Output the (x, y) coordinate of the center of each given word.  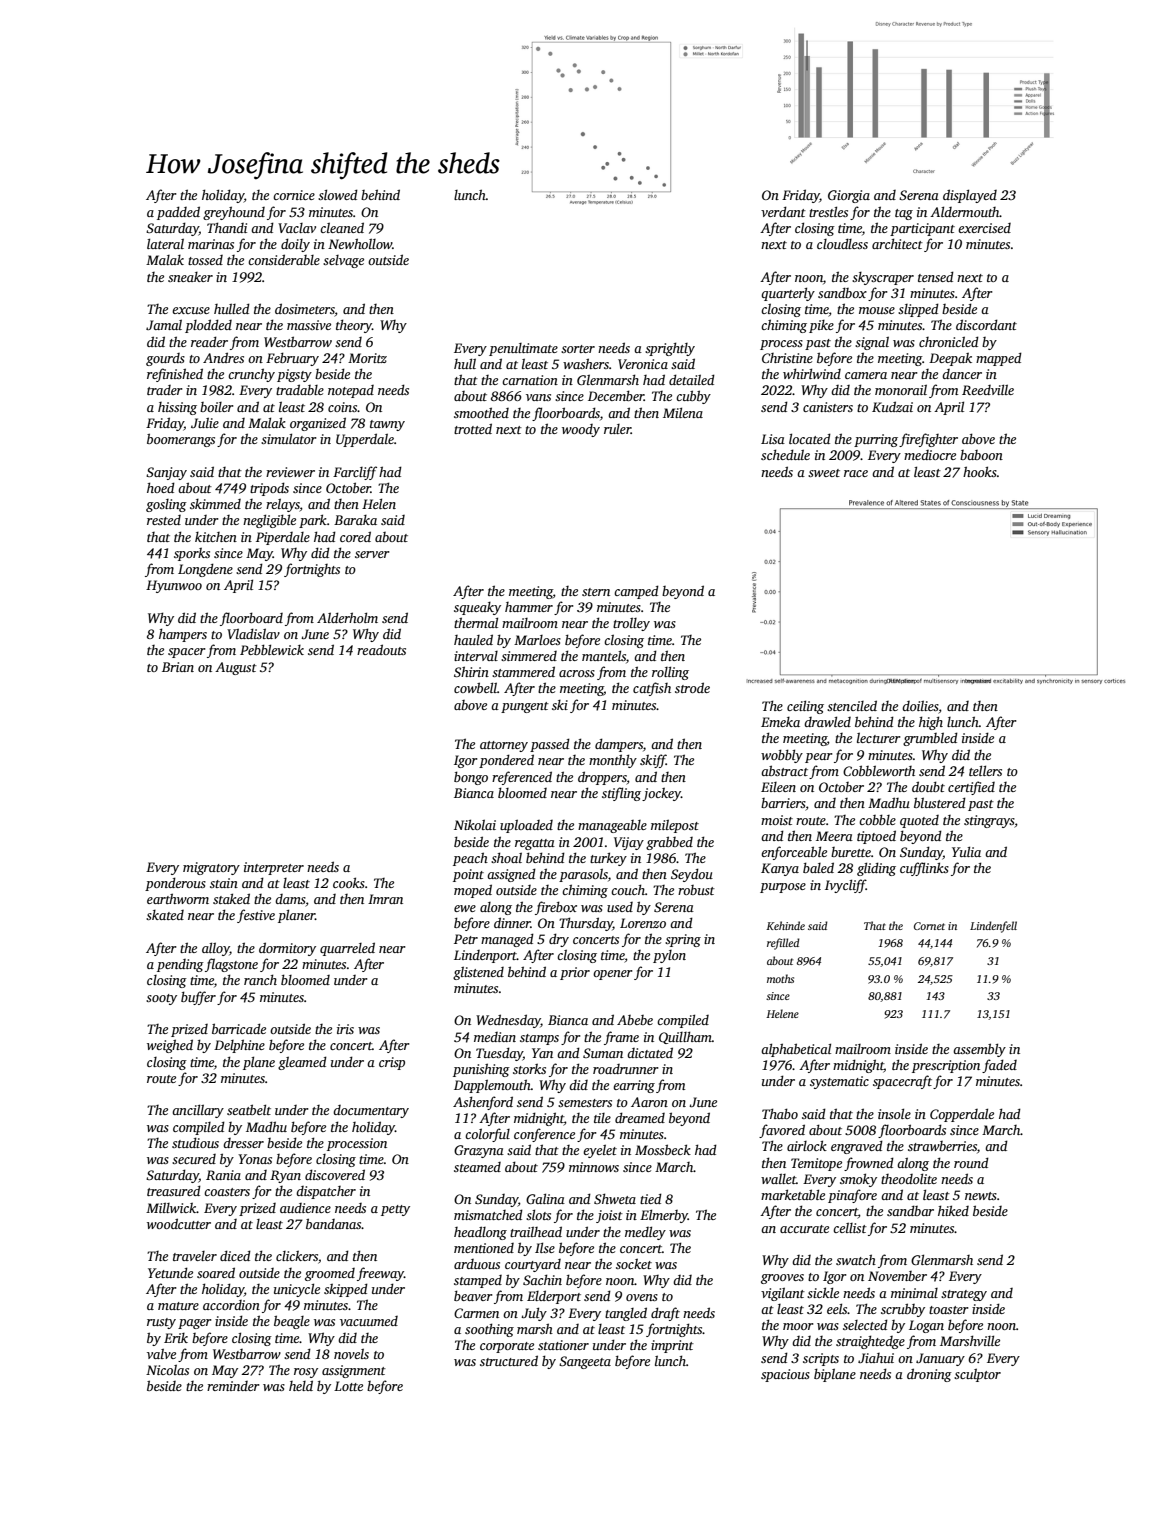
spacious (785, 1375)
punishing (481, 1070)
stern (596, 592)
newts (981, 1196)
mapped (999, 359)
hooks (980, 471)
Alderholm (347, 617)
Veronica (643, 364)
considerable (284, 259)
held (301, 1385)
